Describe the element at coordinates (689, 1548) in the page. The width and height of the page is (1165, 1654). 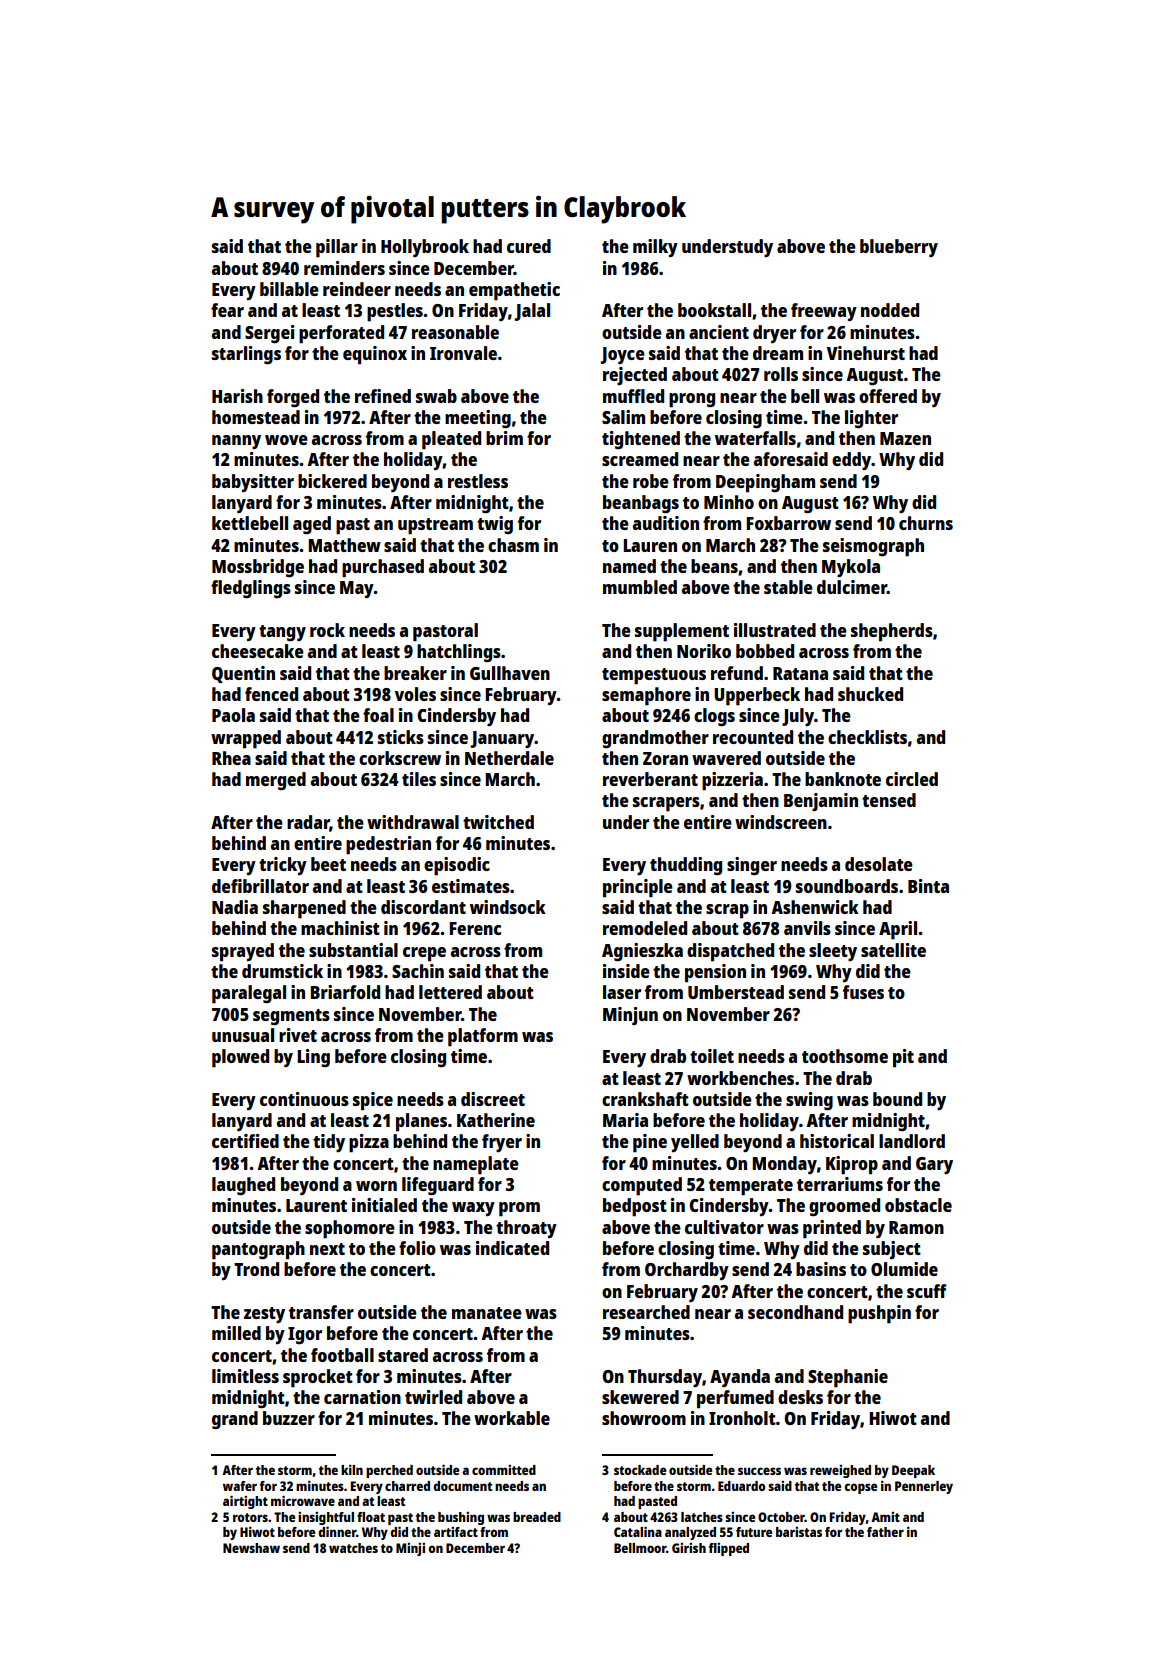
I see `Girish` at that location.
